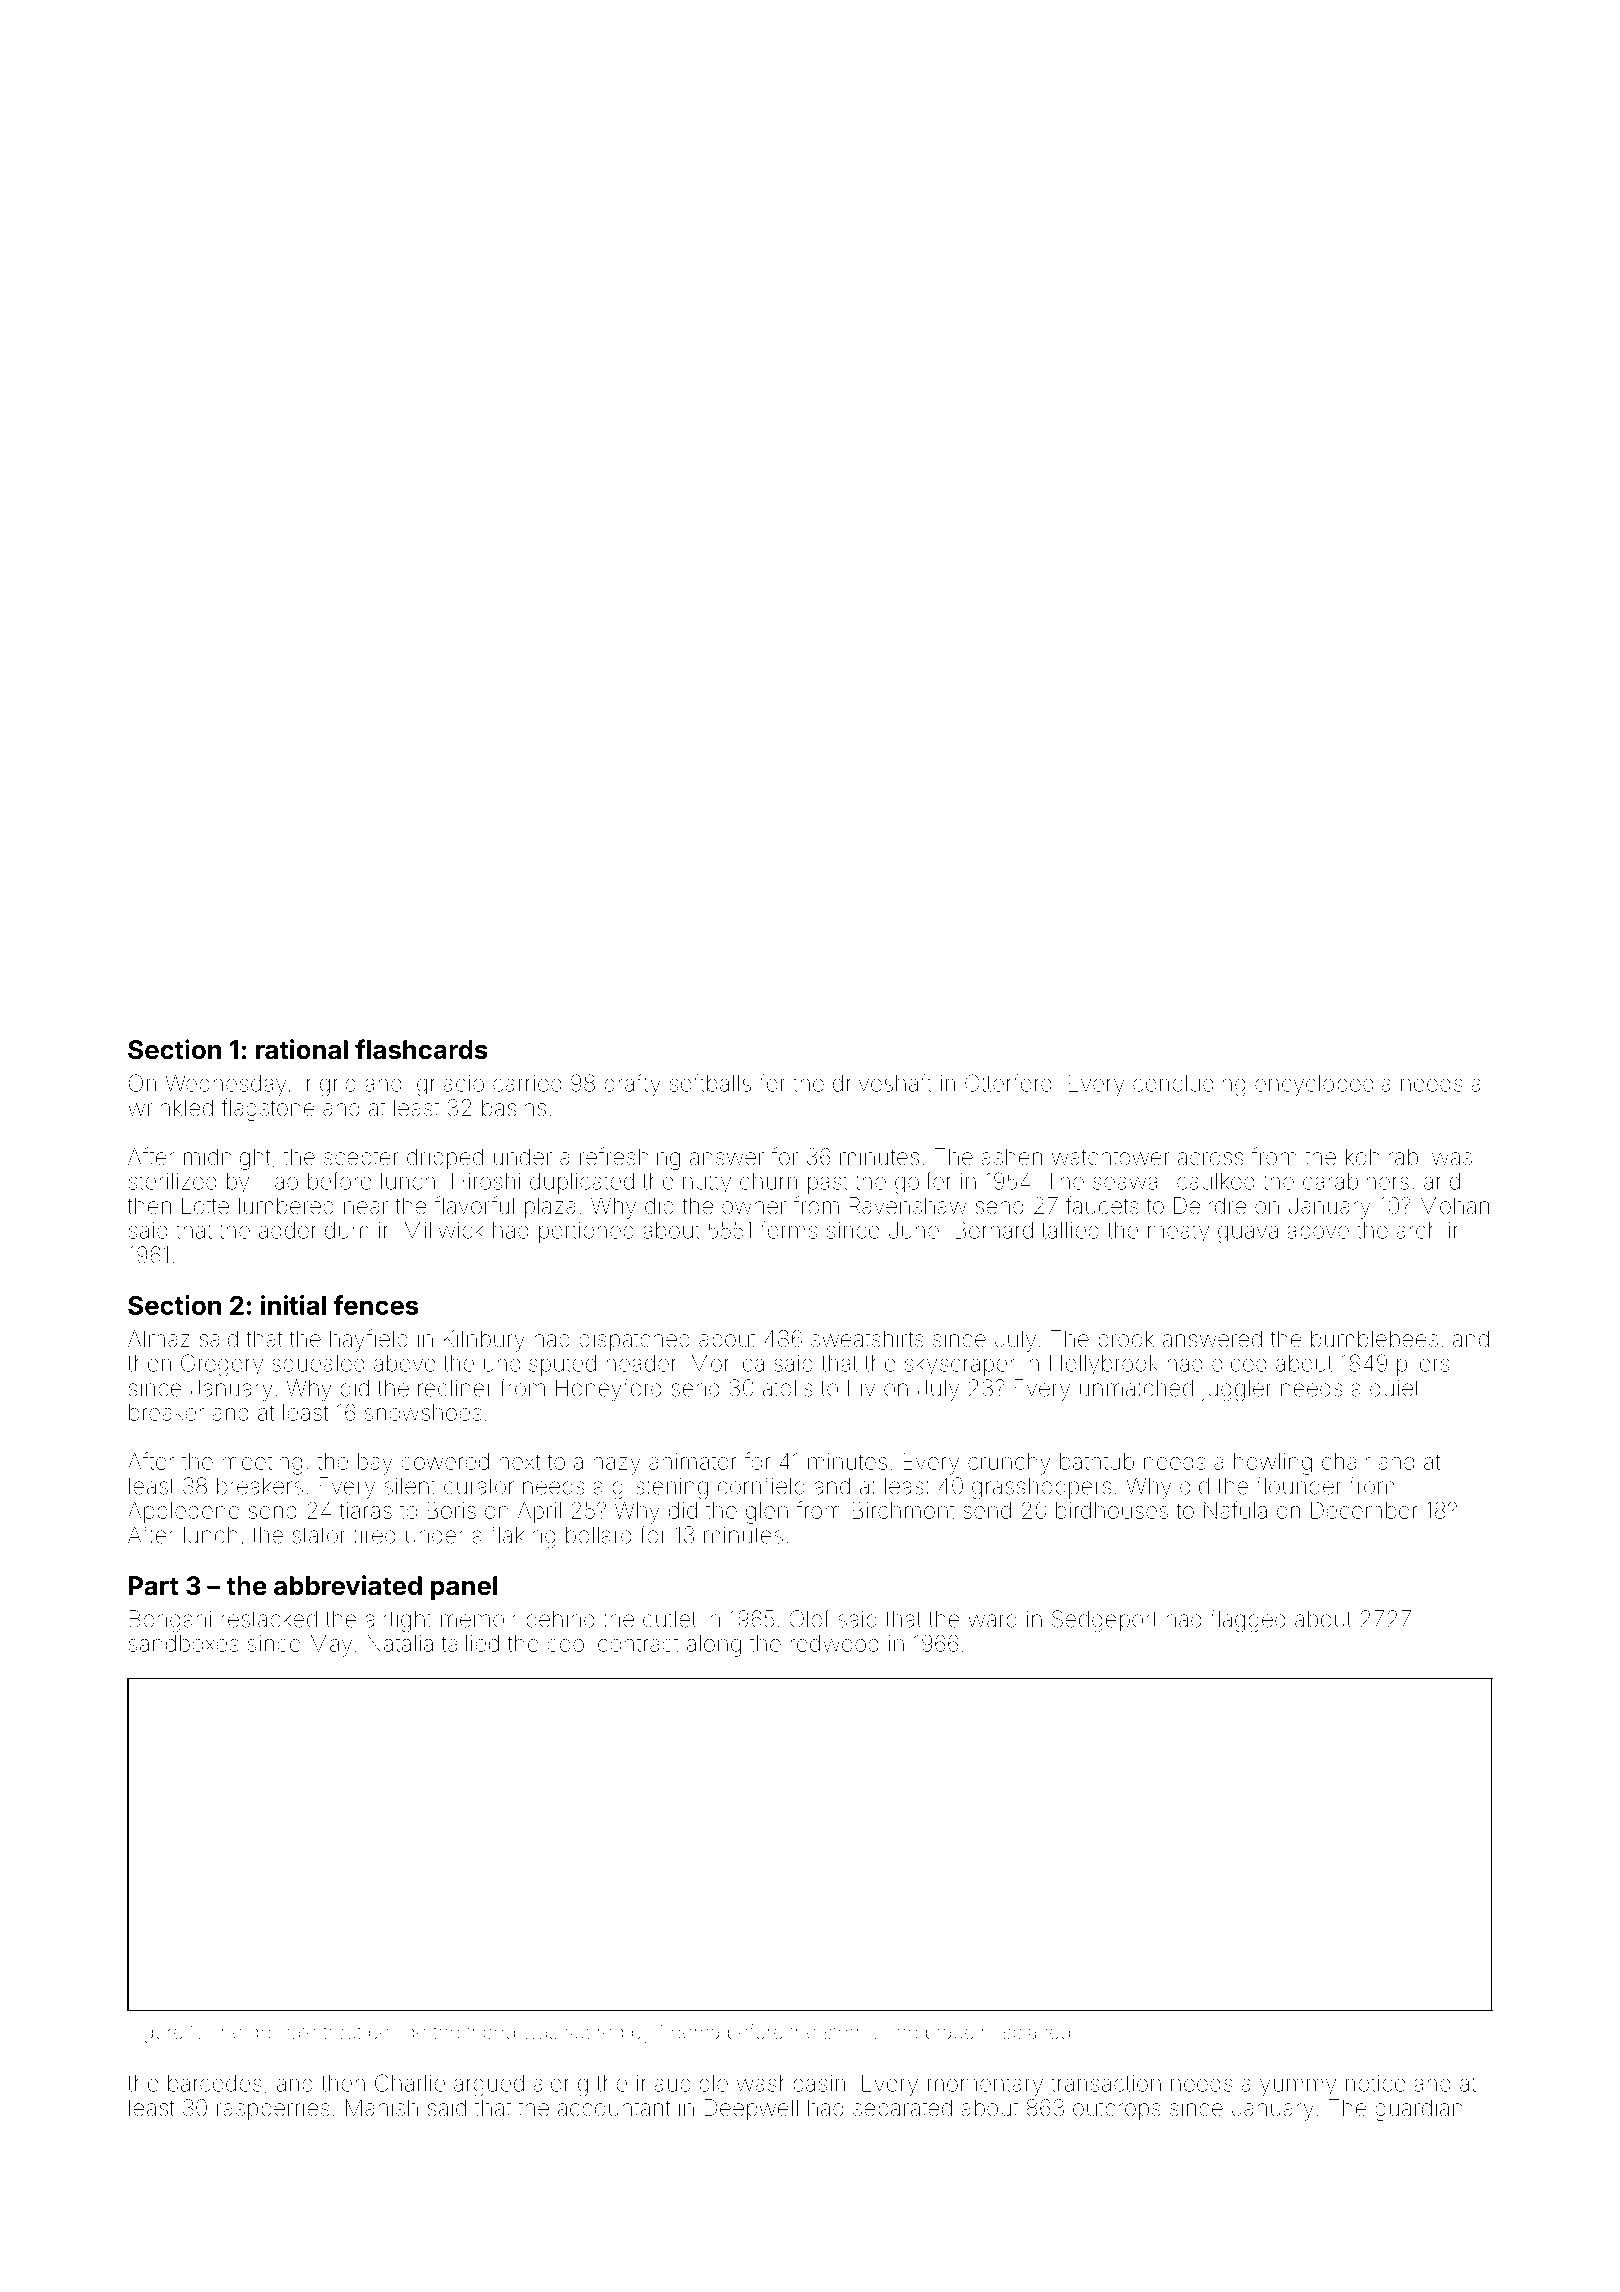 This page has height=2292, width=1620. I want to click on flagged, so click(1247, 1620).
